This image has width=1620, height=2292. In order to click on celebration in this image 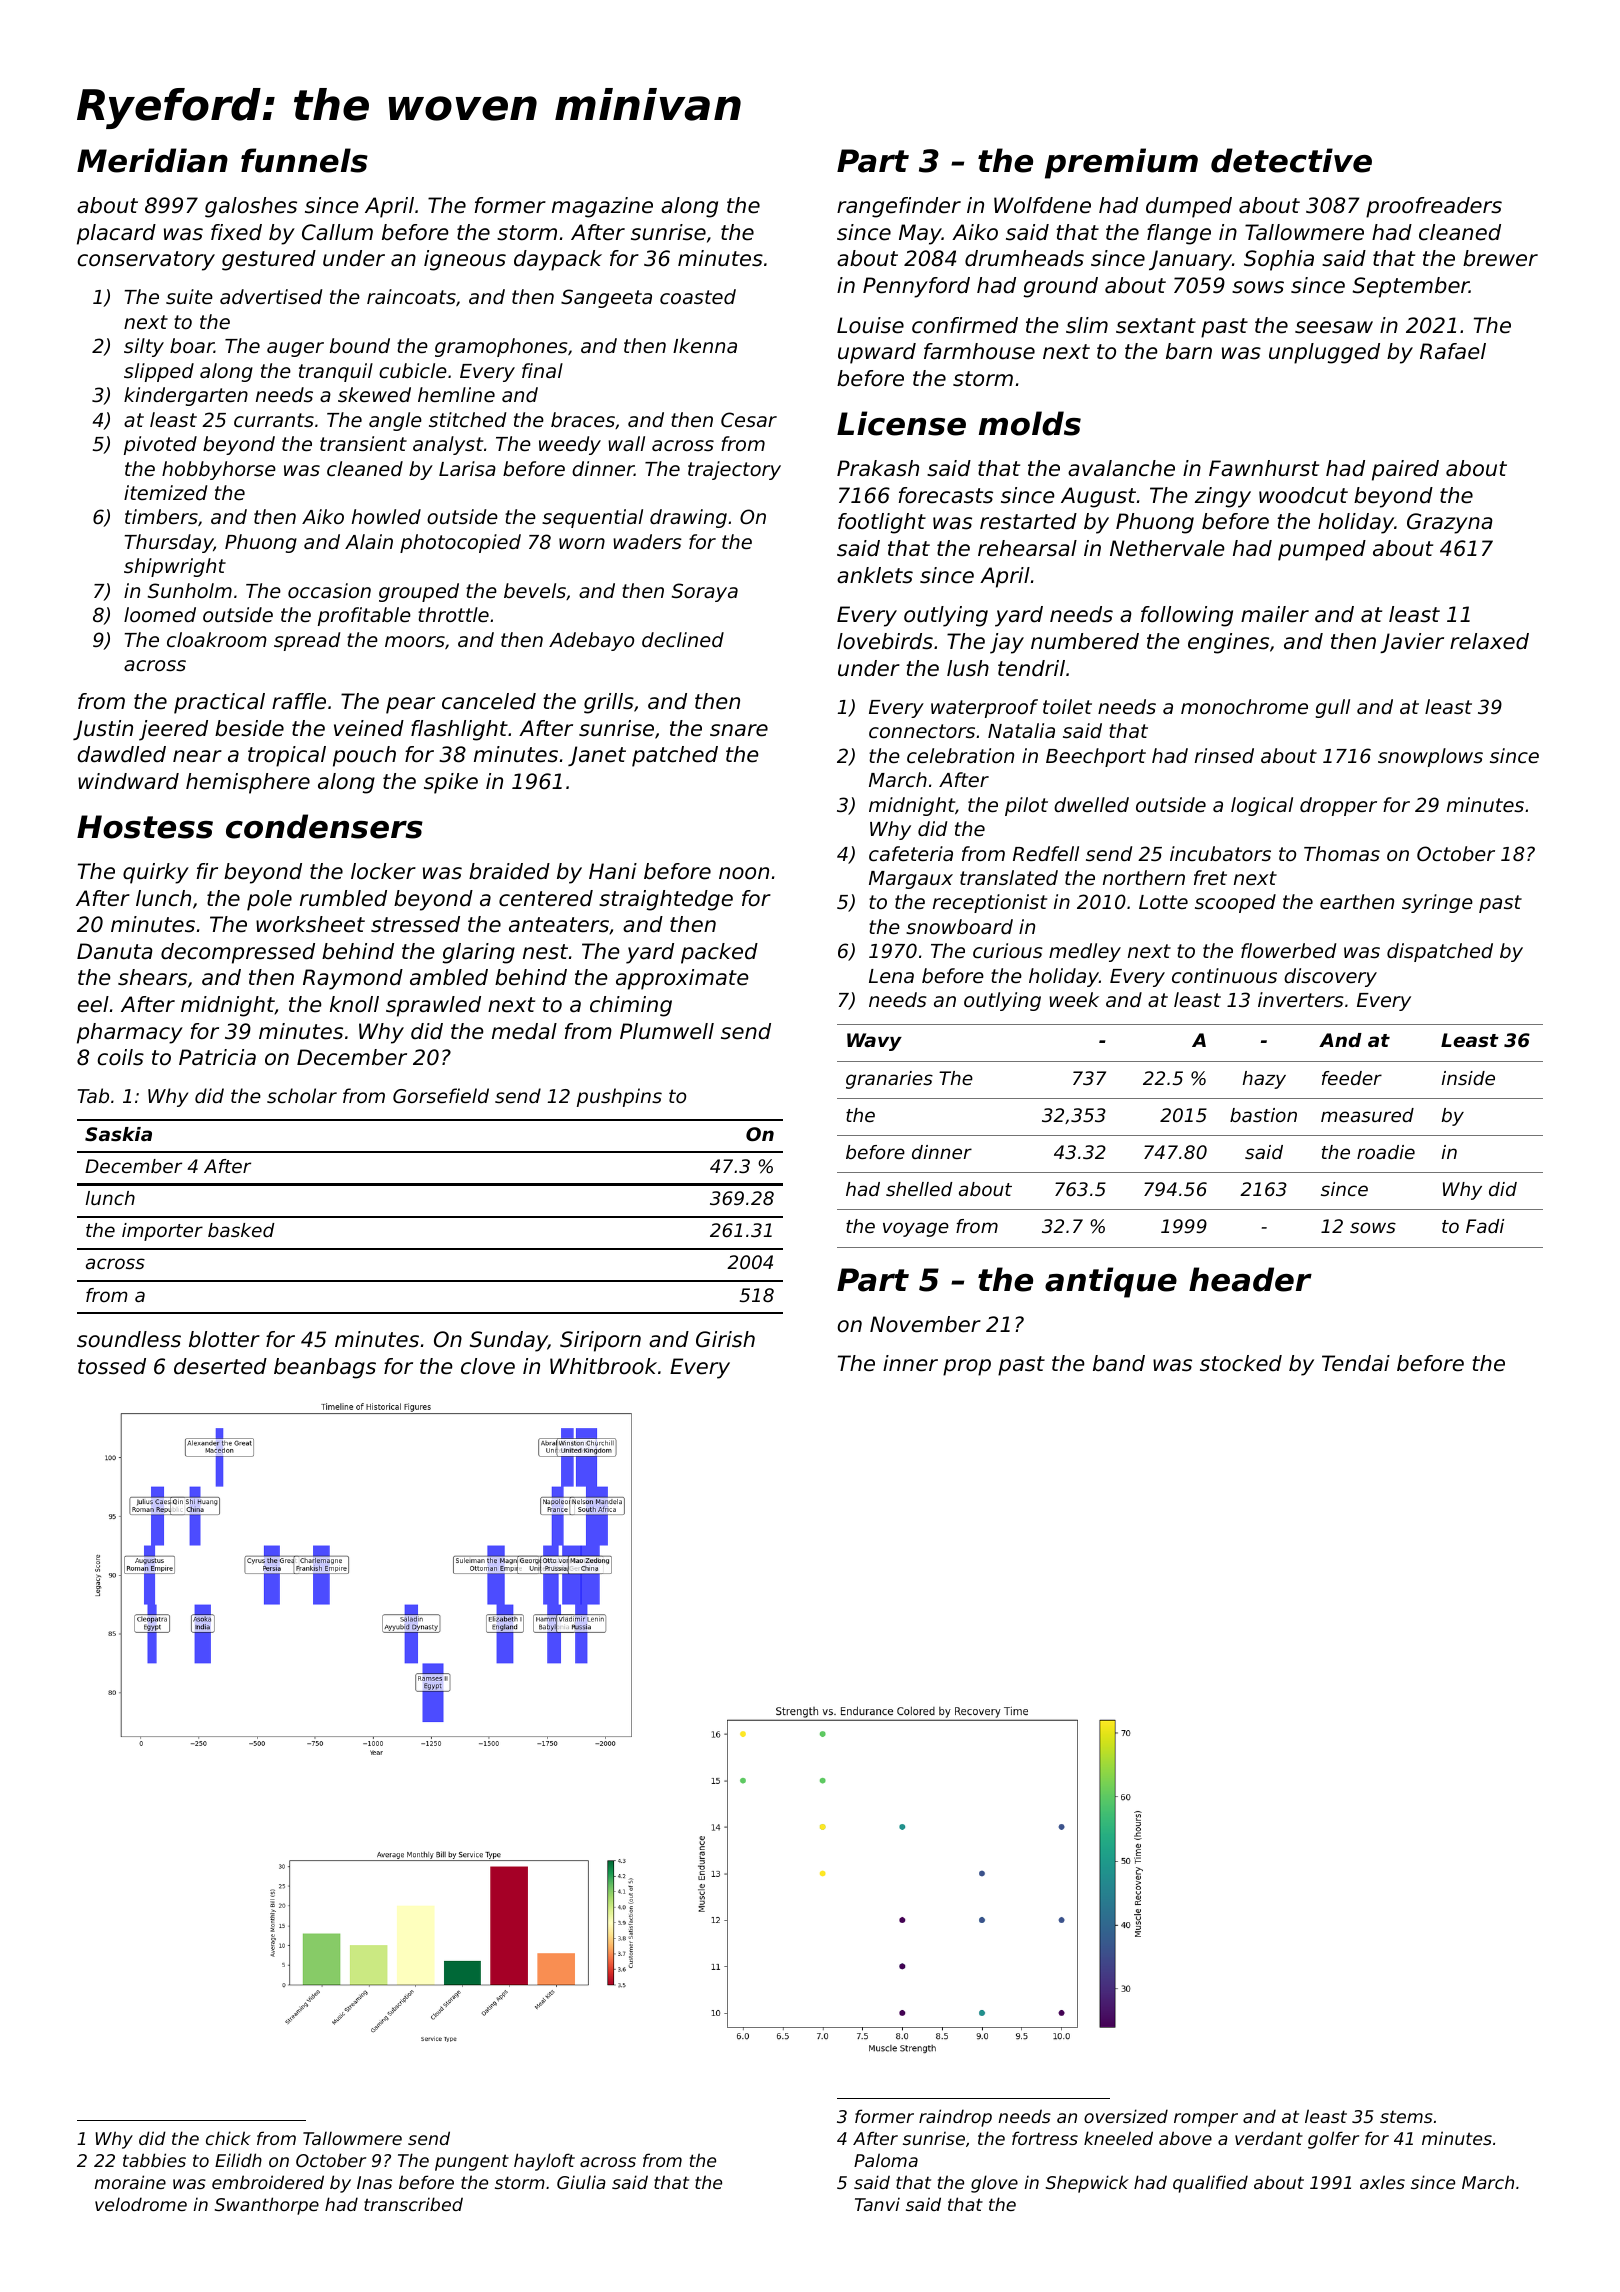, I will do `click(960, 755)`.
